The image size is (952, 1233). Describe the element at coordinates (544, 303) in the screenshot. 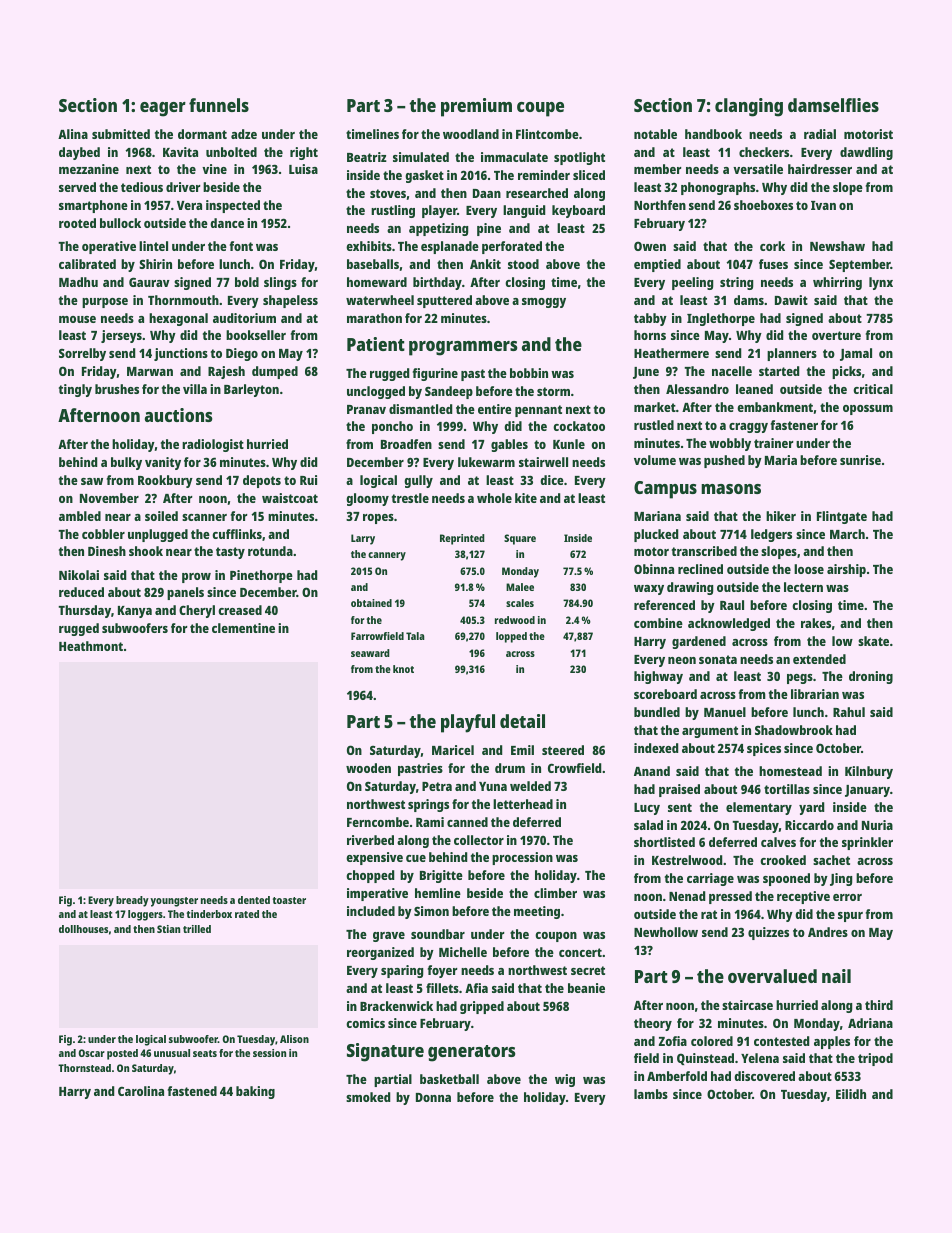

I see `smoggy` at that location.
